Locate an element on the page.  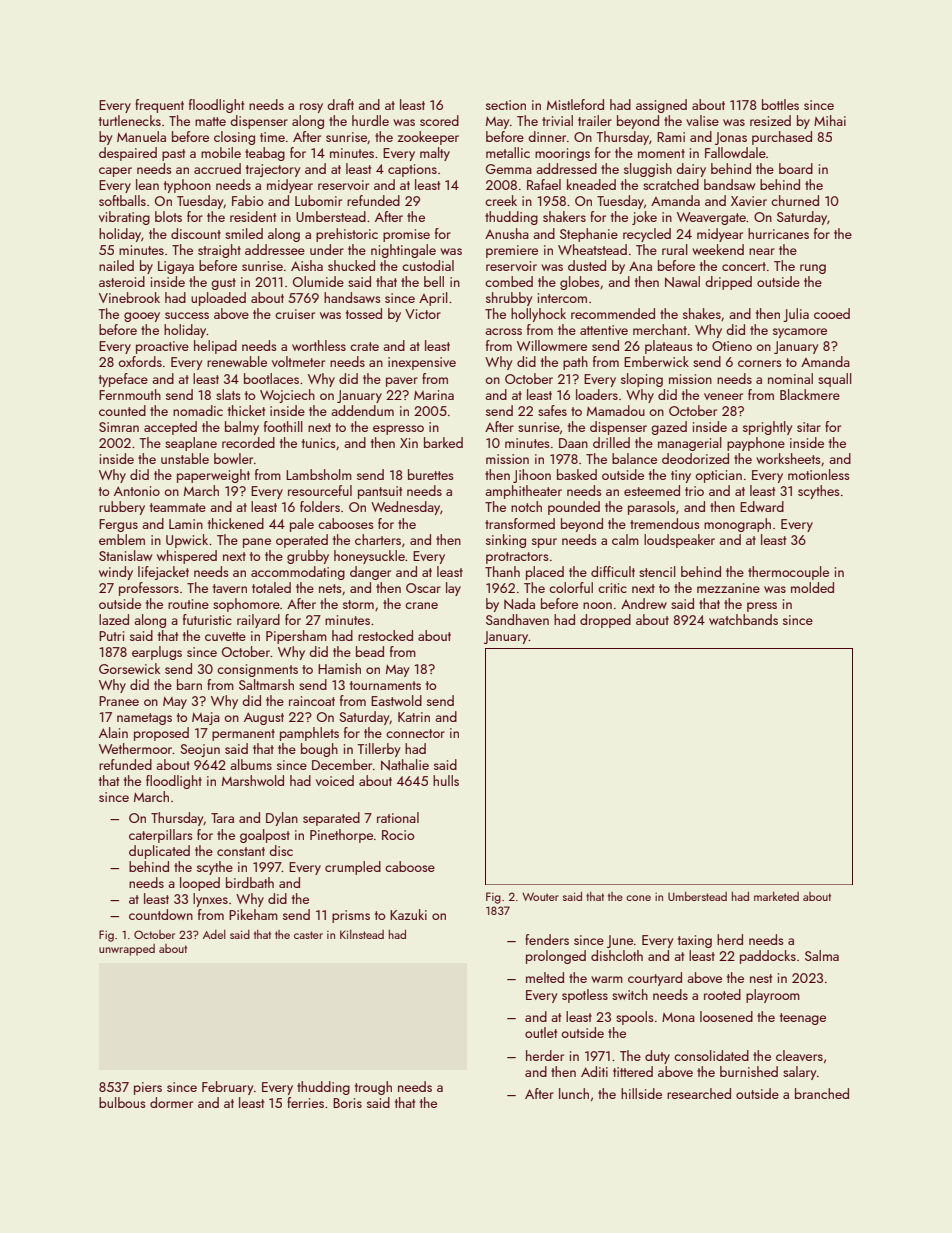
veneer is located at coordinates (723, 396).
